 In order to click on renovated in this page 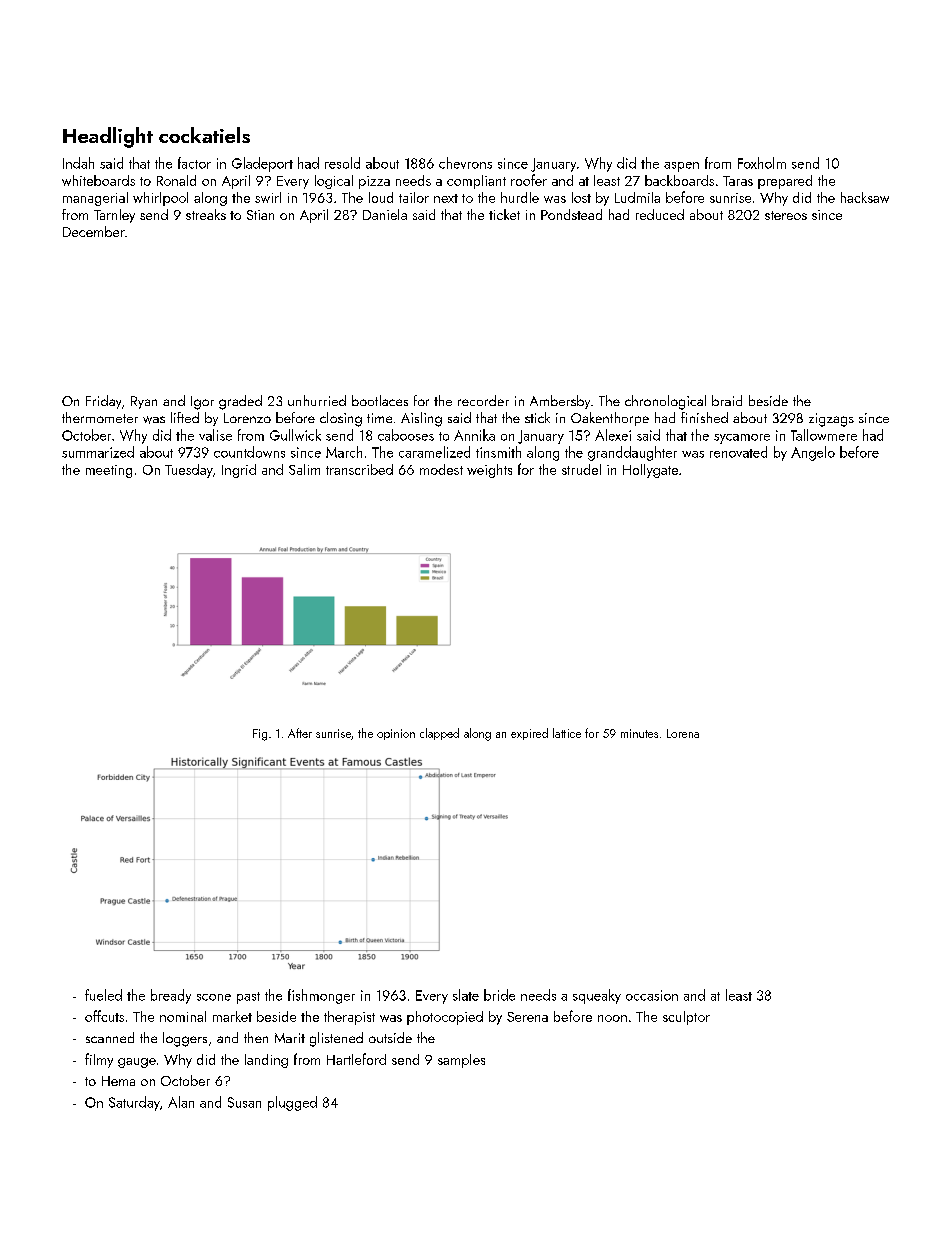, I will do `click(738, 452)`.
